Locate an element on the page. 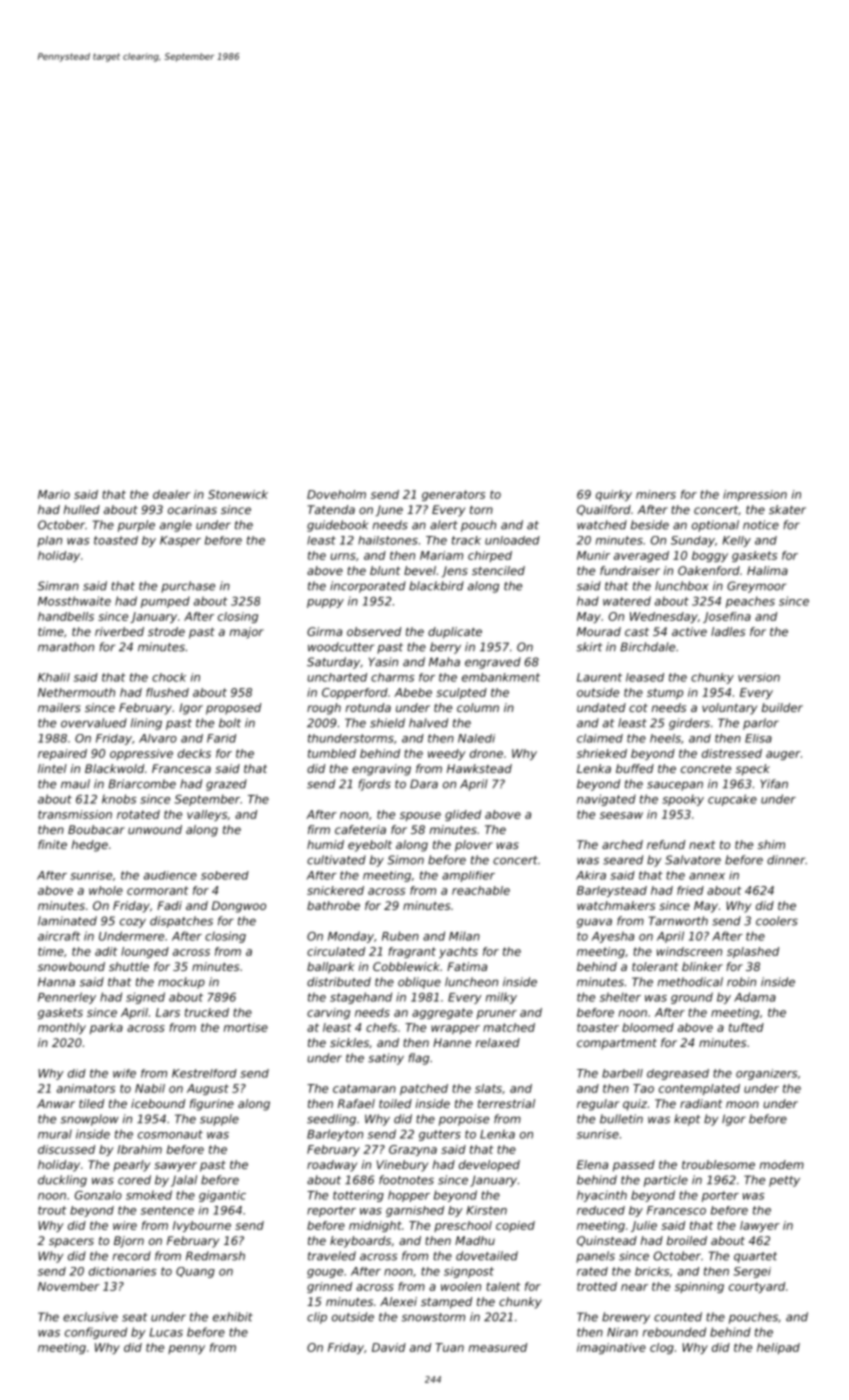 The width and height of the page is (849, 1400). version is located at coordinates (759, 677).
